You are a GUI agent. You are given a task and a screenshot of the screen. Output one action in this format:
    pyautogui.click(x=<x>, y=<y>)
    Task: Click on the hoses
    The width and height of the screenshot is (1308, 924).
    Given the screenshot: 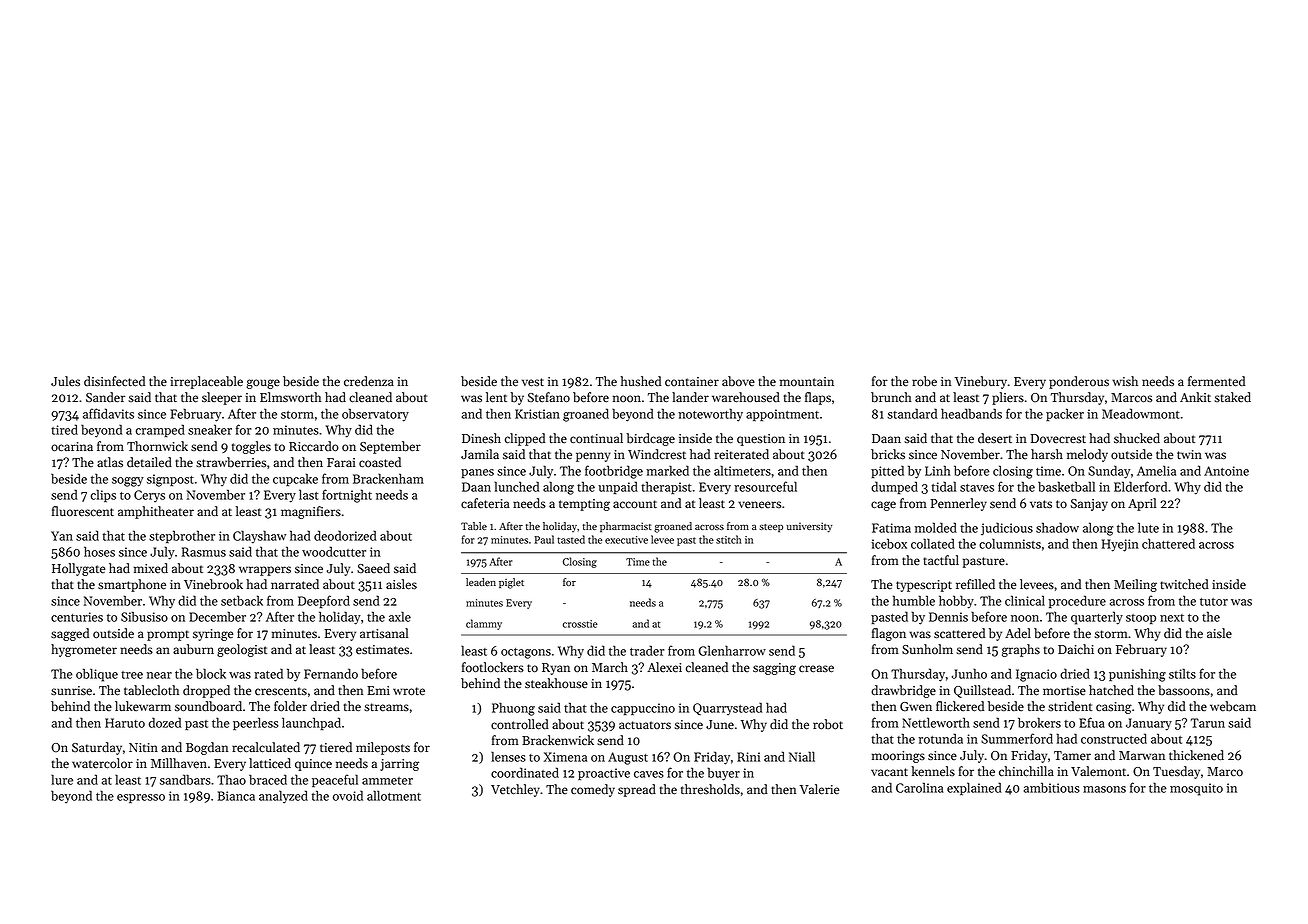 What is the action you would take?
    pyautogui.click(x=99, y=551)
